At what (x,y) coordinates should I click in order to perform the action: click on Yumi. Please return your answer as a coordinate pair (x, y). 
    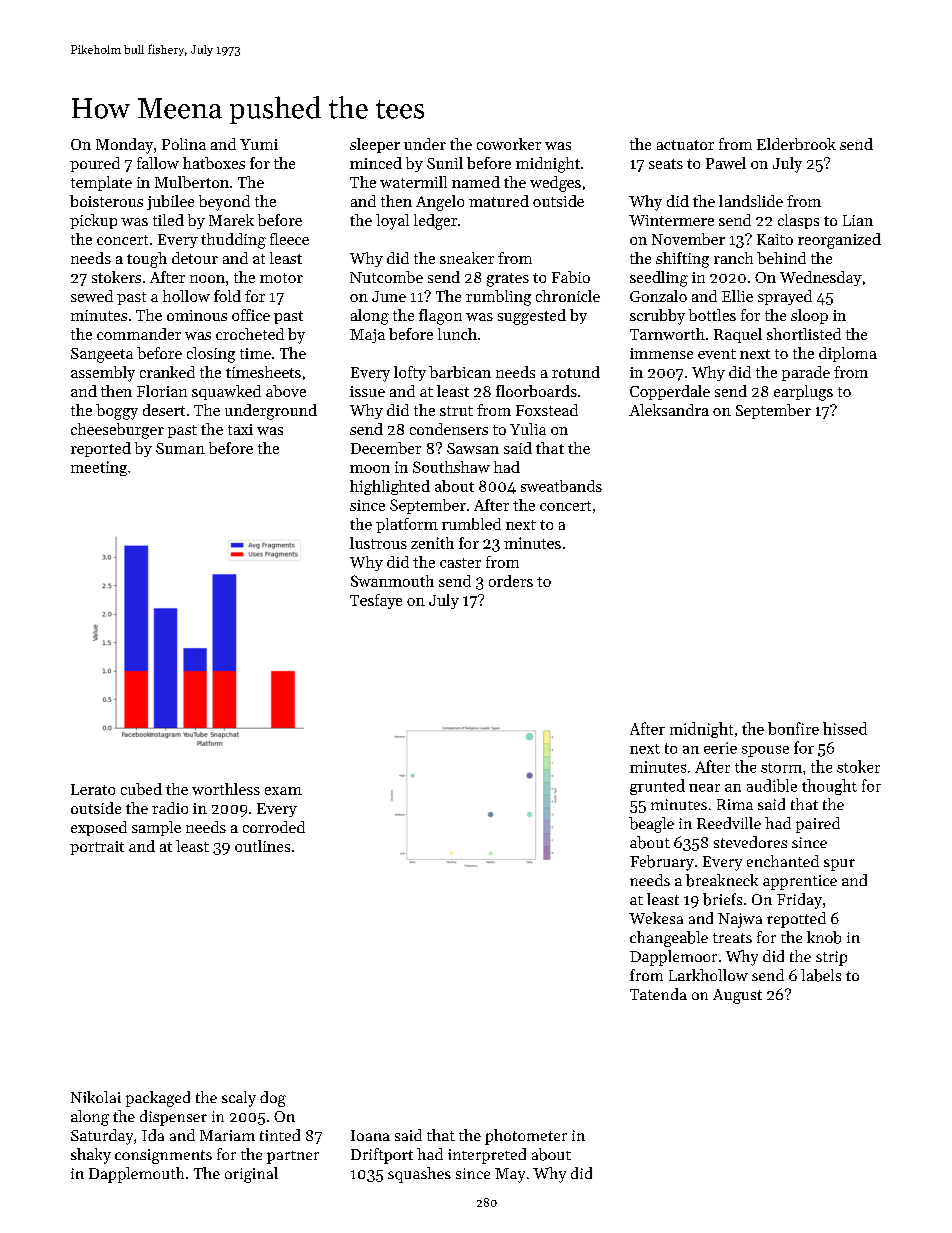
    Looking at the image, I should click on (259, 144).
